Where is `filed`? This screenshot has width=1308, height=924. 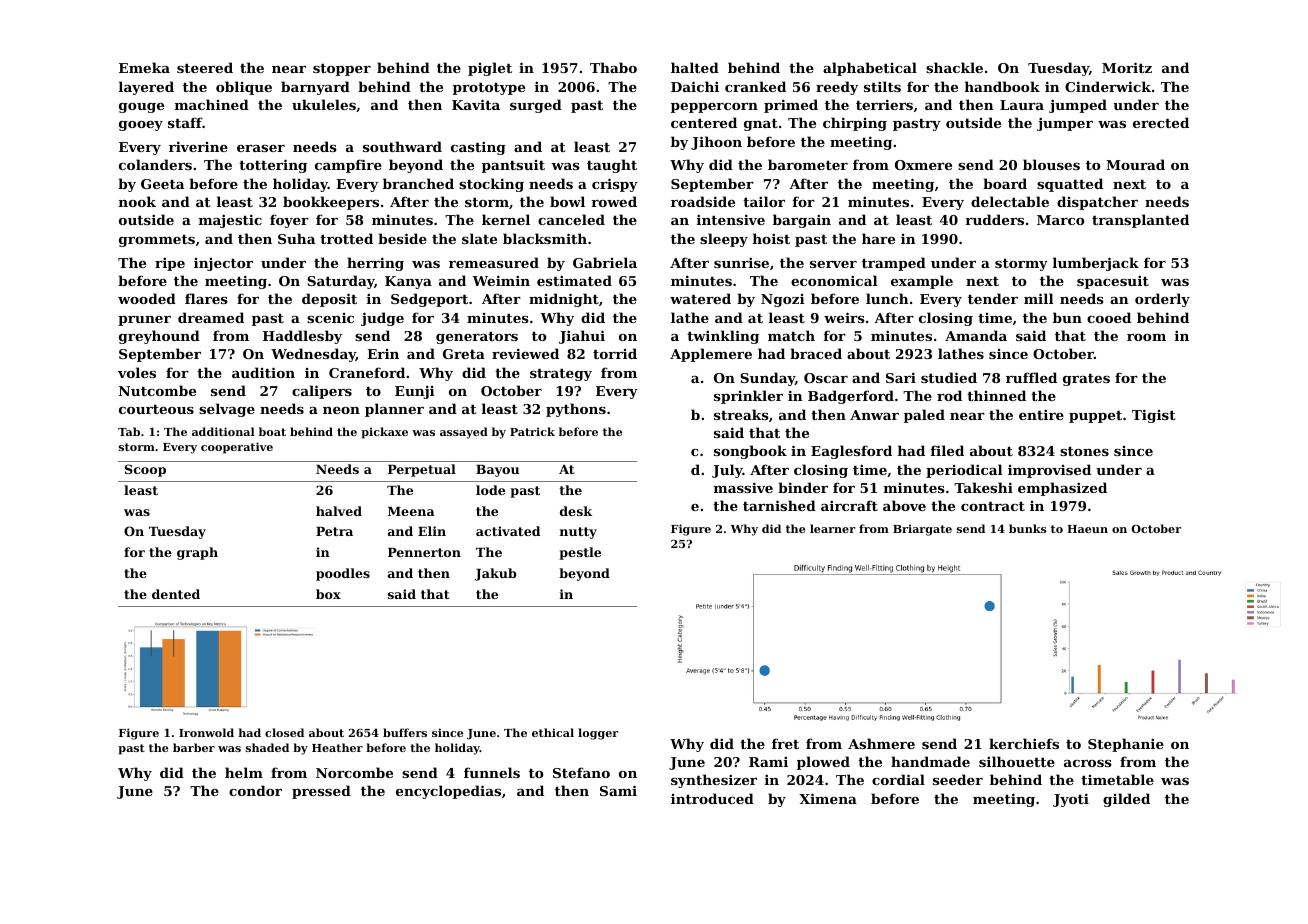 filed is located at coordinates (947, 450).
